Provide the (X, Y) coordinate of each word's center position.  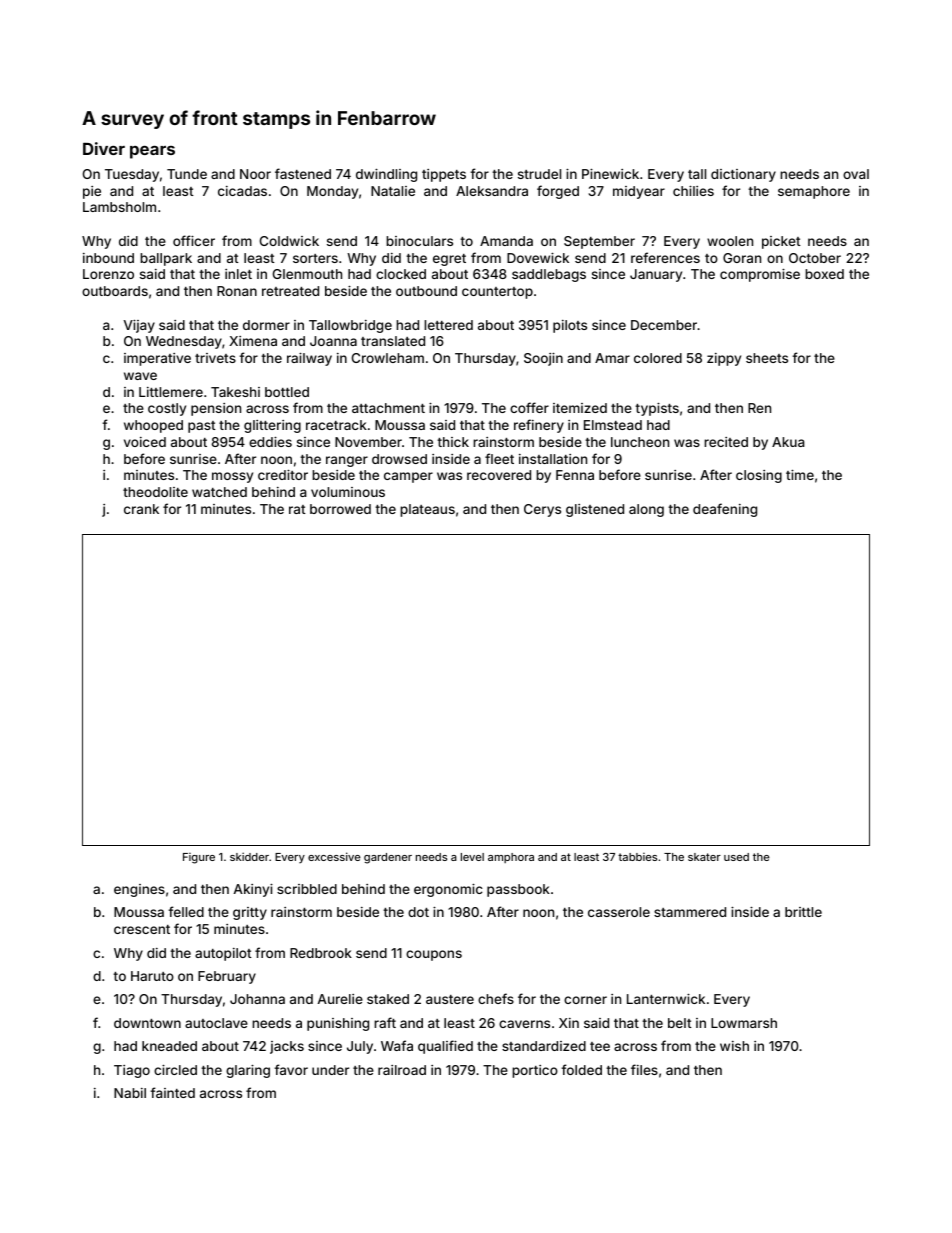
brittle (803, 912)
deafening (725, 510)
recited (726, 442)
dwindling (386, 175)
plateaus (427, 510)
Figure (199, 858)
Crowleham (388, 358)
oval (856, 174)
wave (140, 376)
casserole (619, 912)
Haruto (152, 976)
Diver (104, 148)
